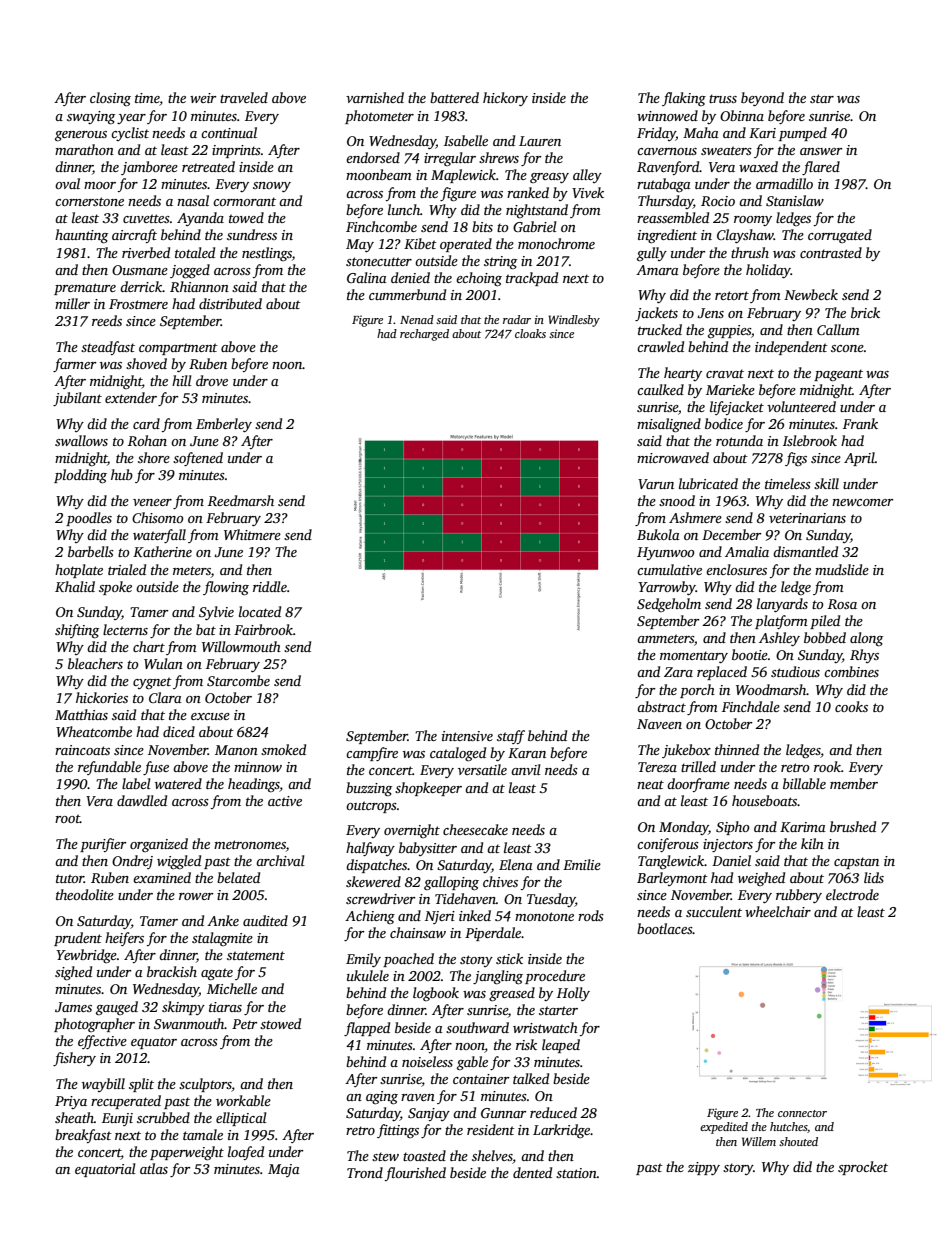 The image size is (952, 1233). I want to click on haunting, so click(81, 236).
